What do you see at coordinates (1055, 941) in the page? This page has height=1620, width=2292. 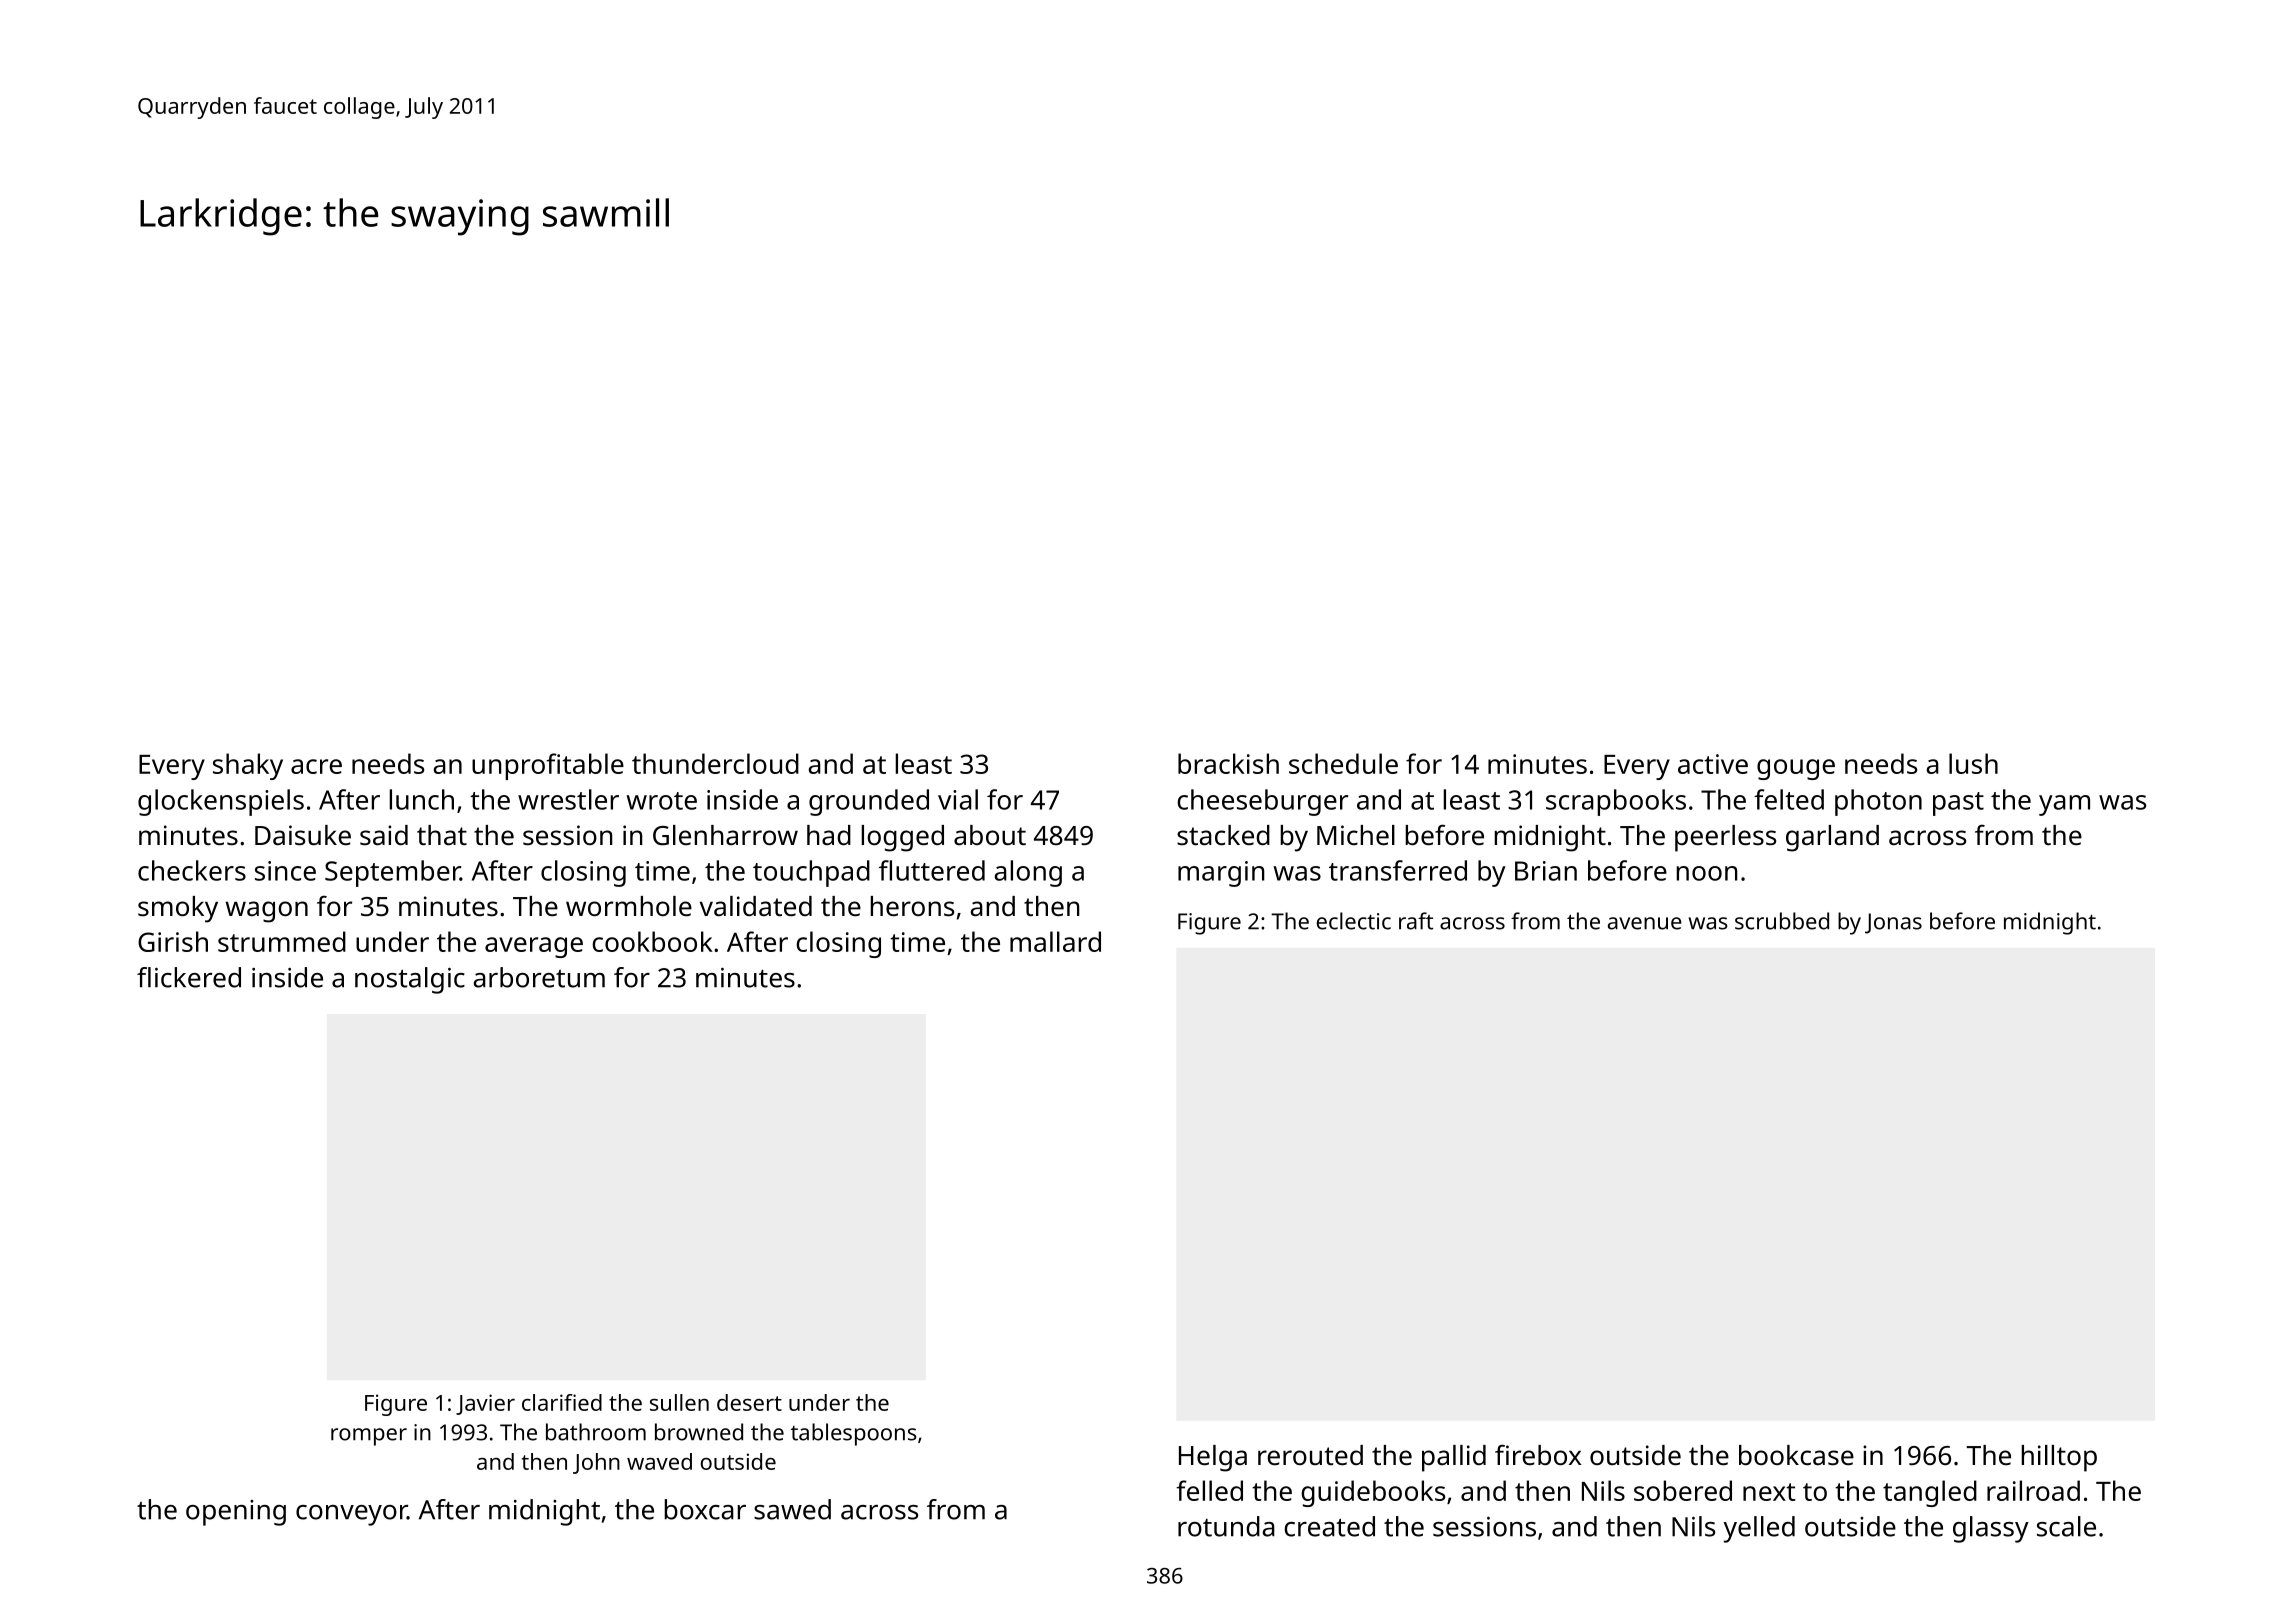 I see `mallard` at bounding box center [1055, 941].
